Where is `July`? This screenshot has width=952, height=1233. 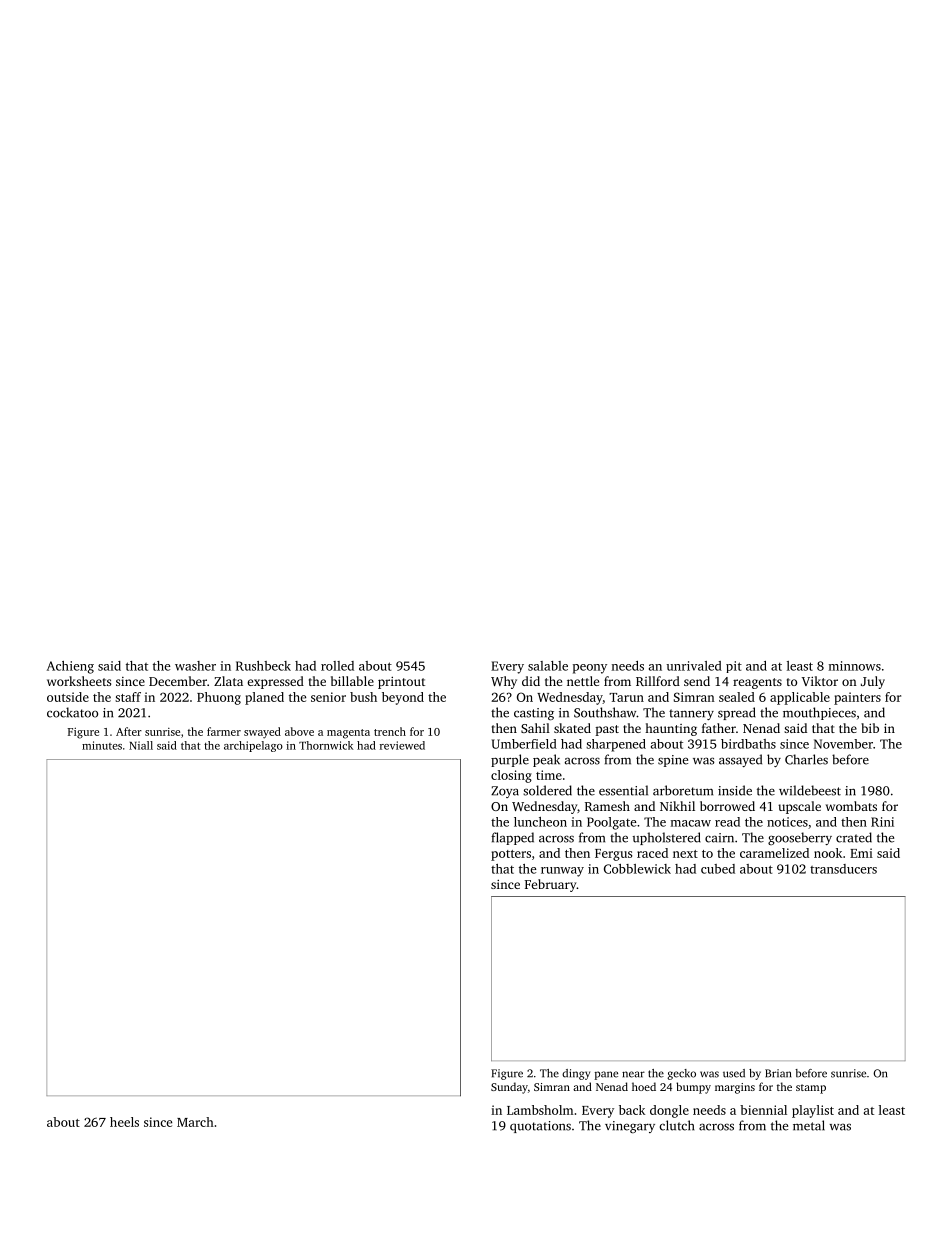
July is located at coordinates (873, 682).
